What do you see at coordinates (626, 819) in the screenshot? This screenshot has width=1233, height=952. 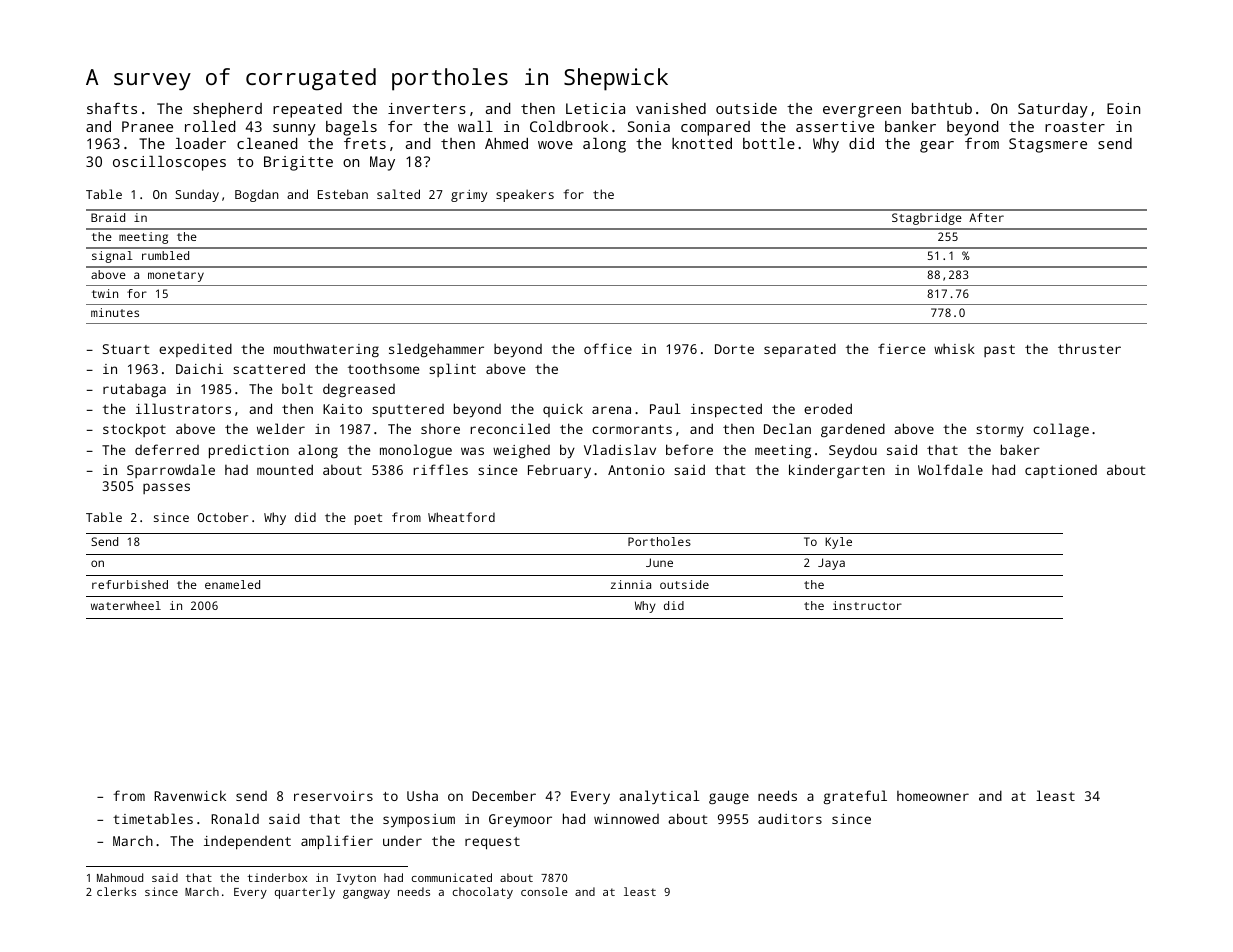 I see `winnowed` at bounding box center [626, 819].
